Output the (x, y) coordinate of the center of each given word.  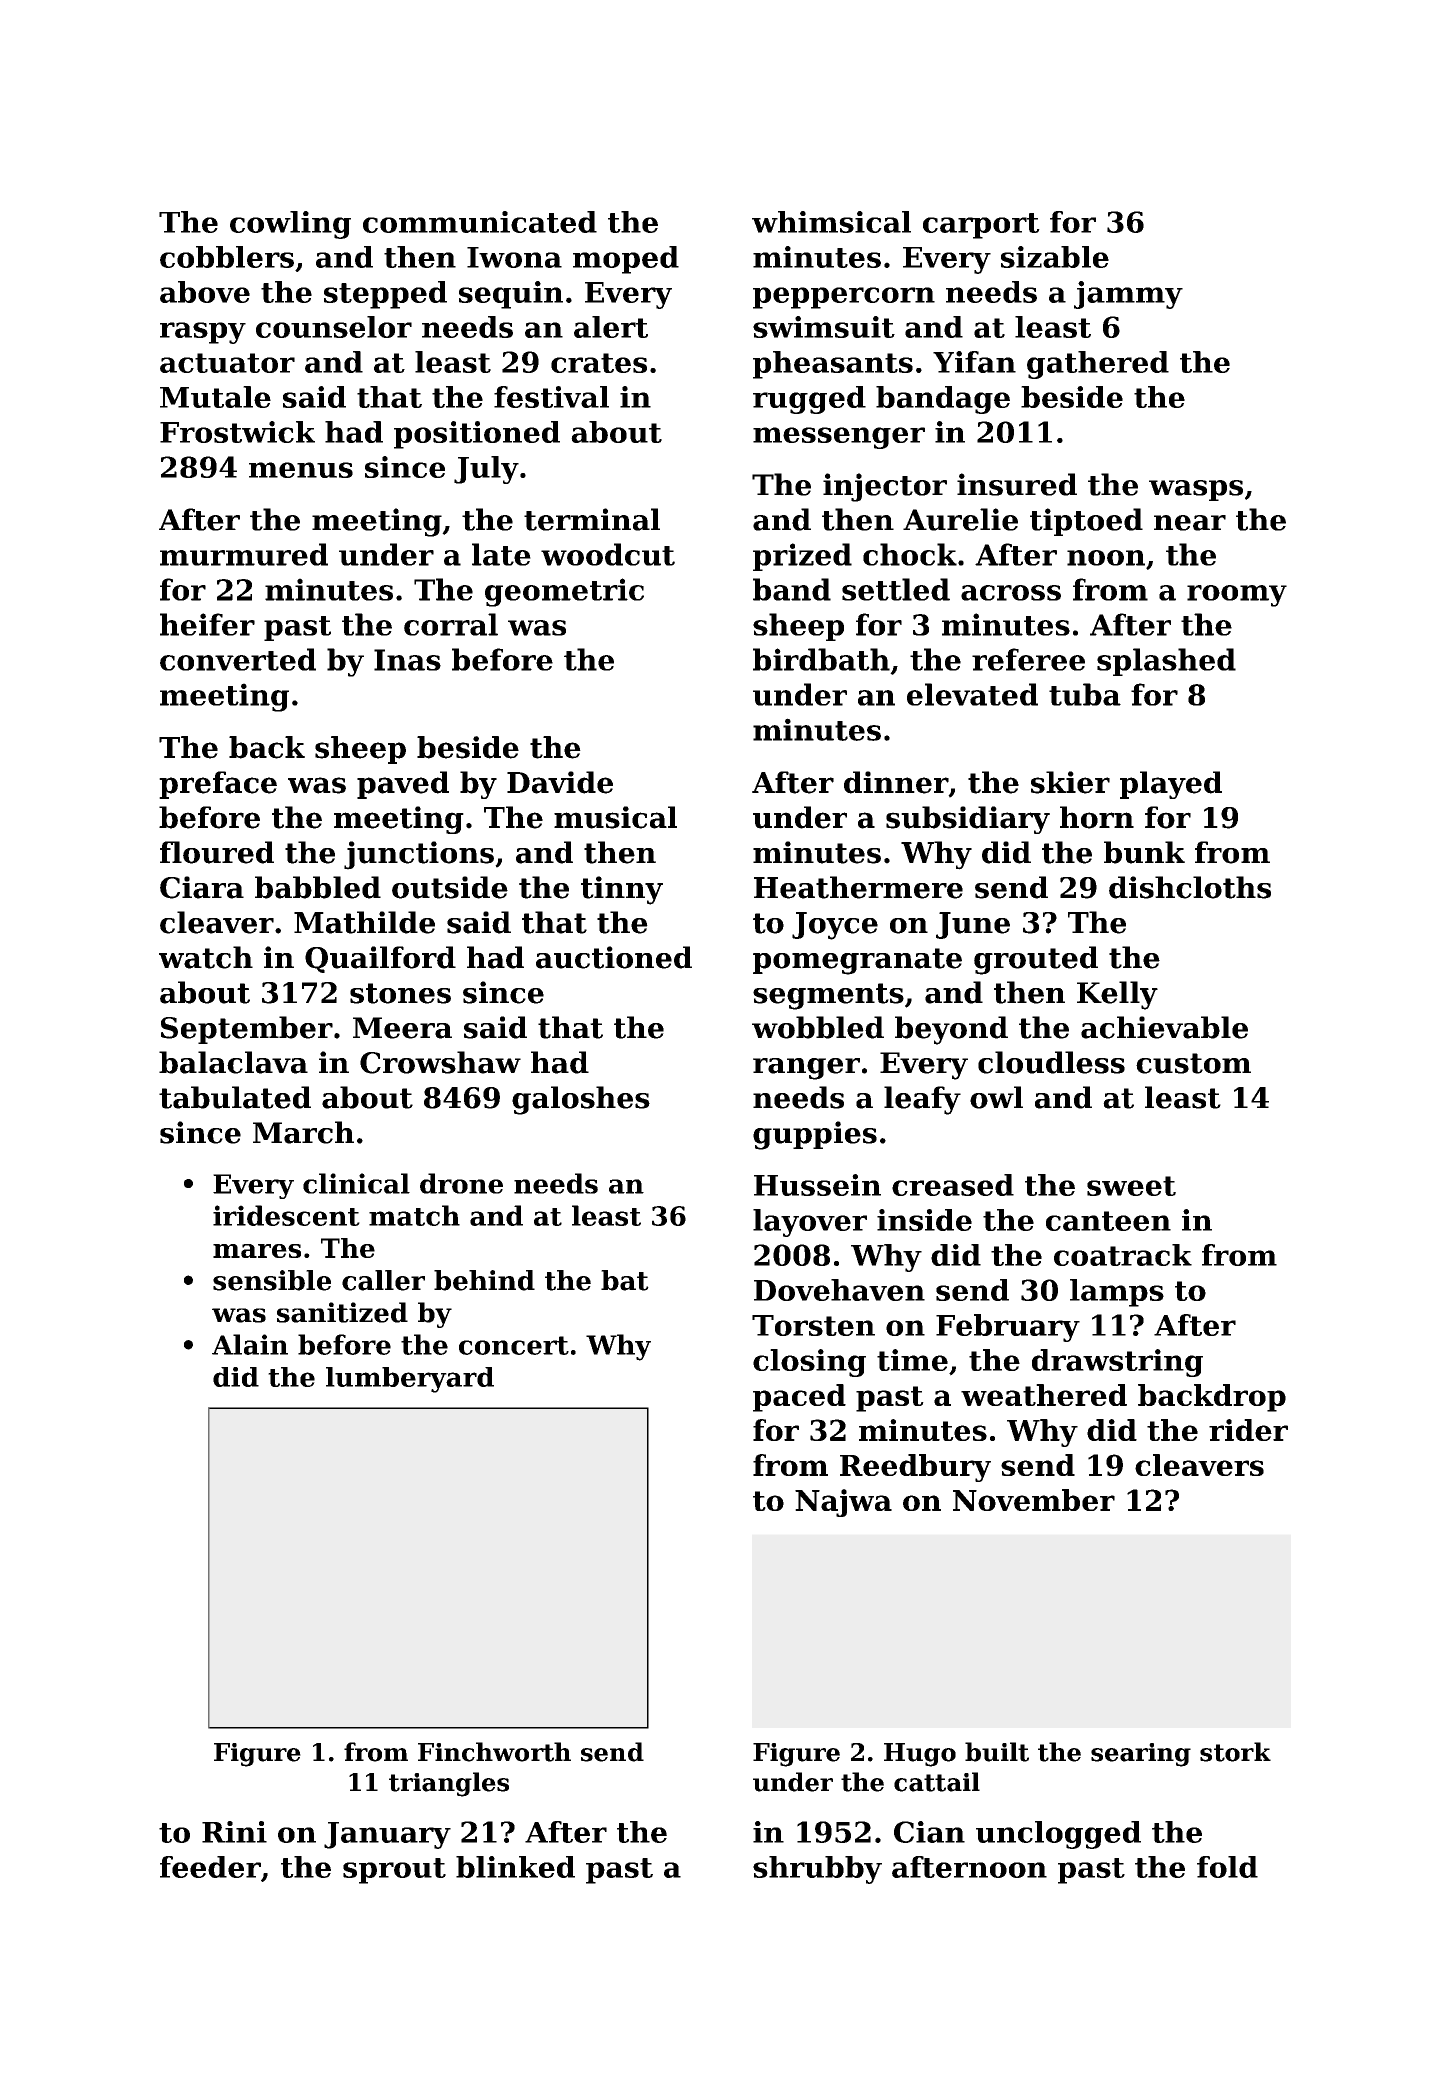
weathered (1044, 1395)
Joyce (835, 926)
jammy (1128, 295)
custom (1193, 1063)
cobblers (227, 257)
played (1171, 785)
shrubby (817, 1870)
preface (218, 785)
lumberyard (410, 1380)
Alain (250, 1344)
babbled (318, 887)
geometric (564, 592)
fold (1227, 1867)
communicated (480, 222)
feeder (210, 1867)
